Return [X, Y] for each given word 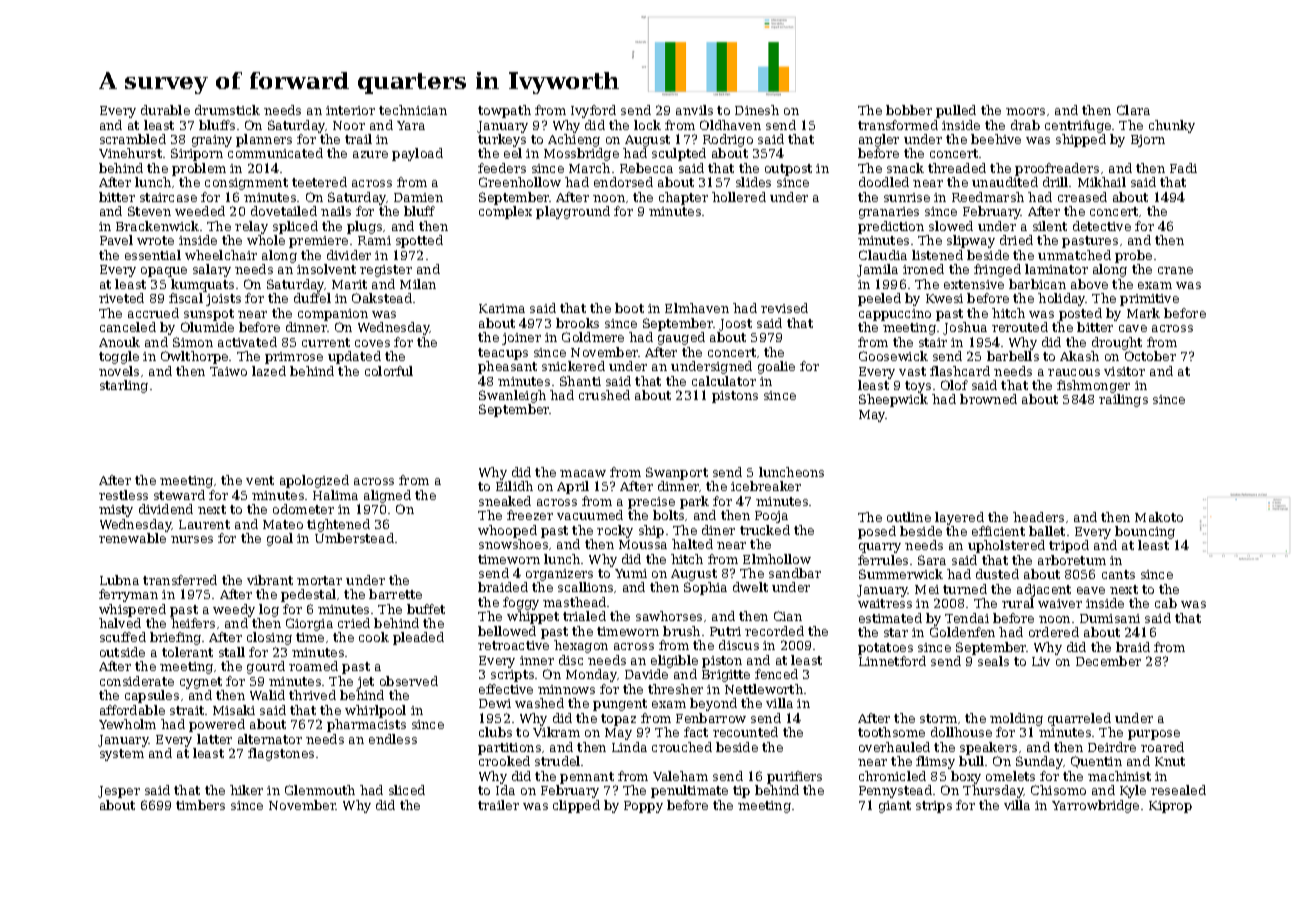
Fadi [1183, 168]
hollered [739, 197]
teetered [319, 182]
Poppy [643, 807]
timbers [200, 805]
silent [1050, 226]
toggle [119, 357]
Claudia [883, 255]
